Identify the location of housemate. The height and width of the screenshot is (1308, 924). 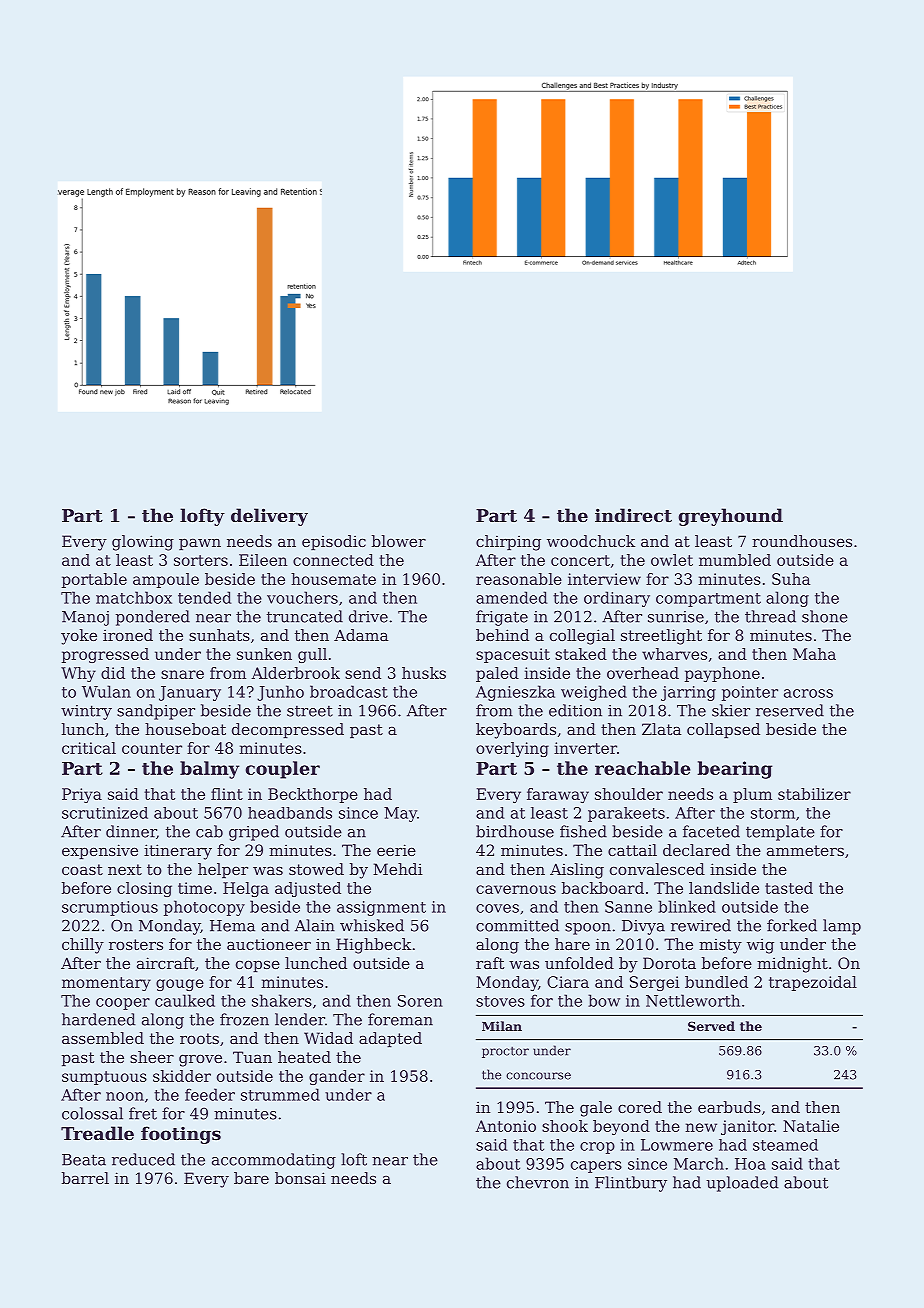
(333, 579).
